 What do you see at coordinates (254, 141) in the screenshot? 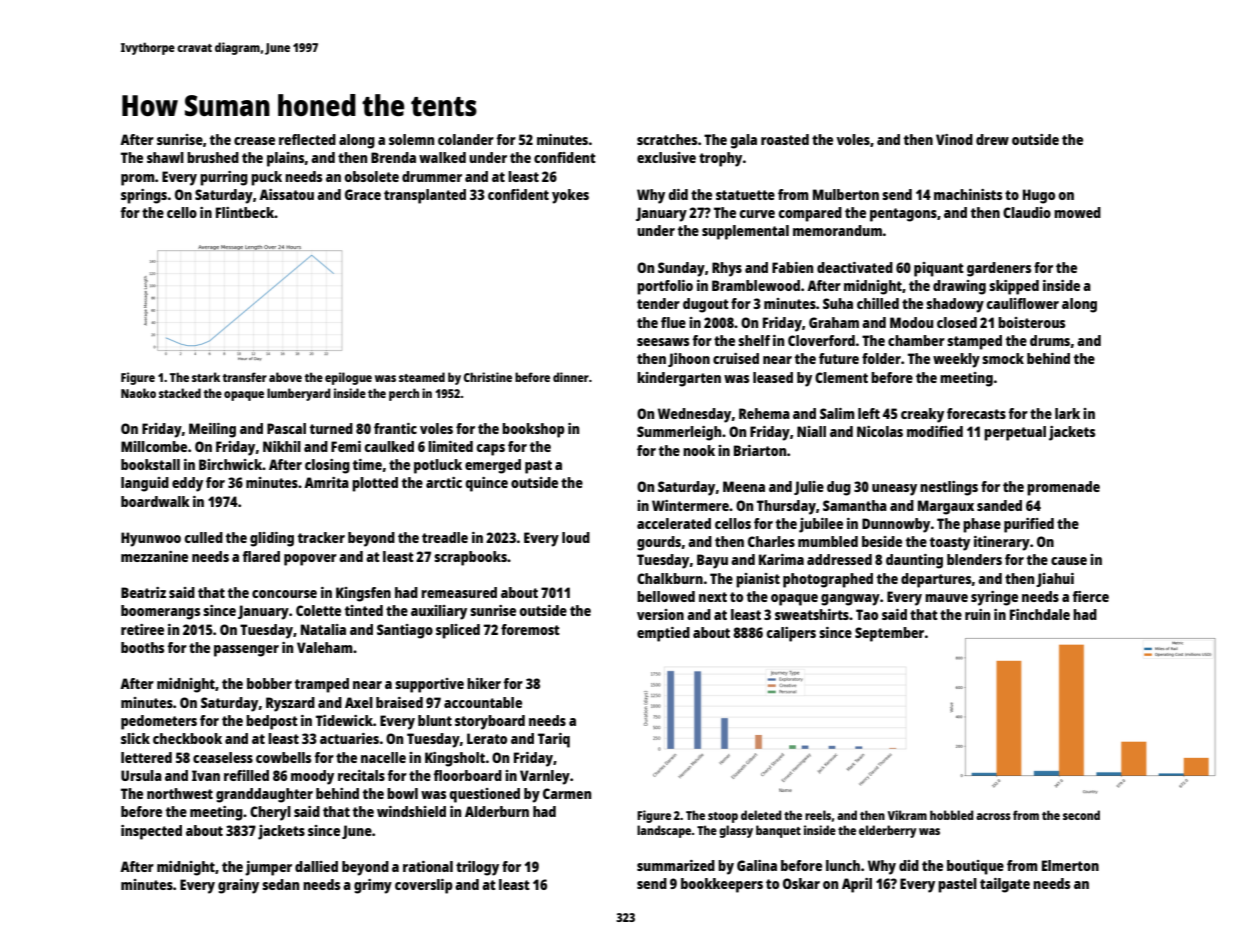
I see `crease` at bounding box center [254, 141].
